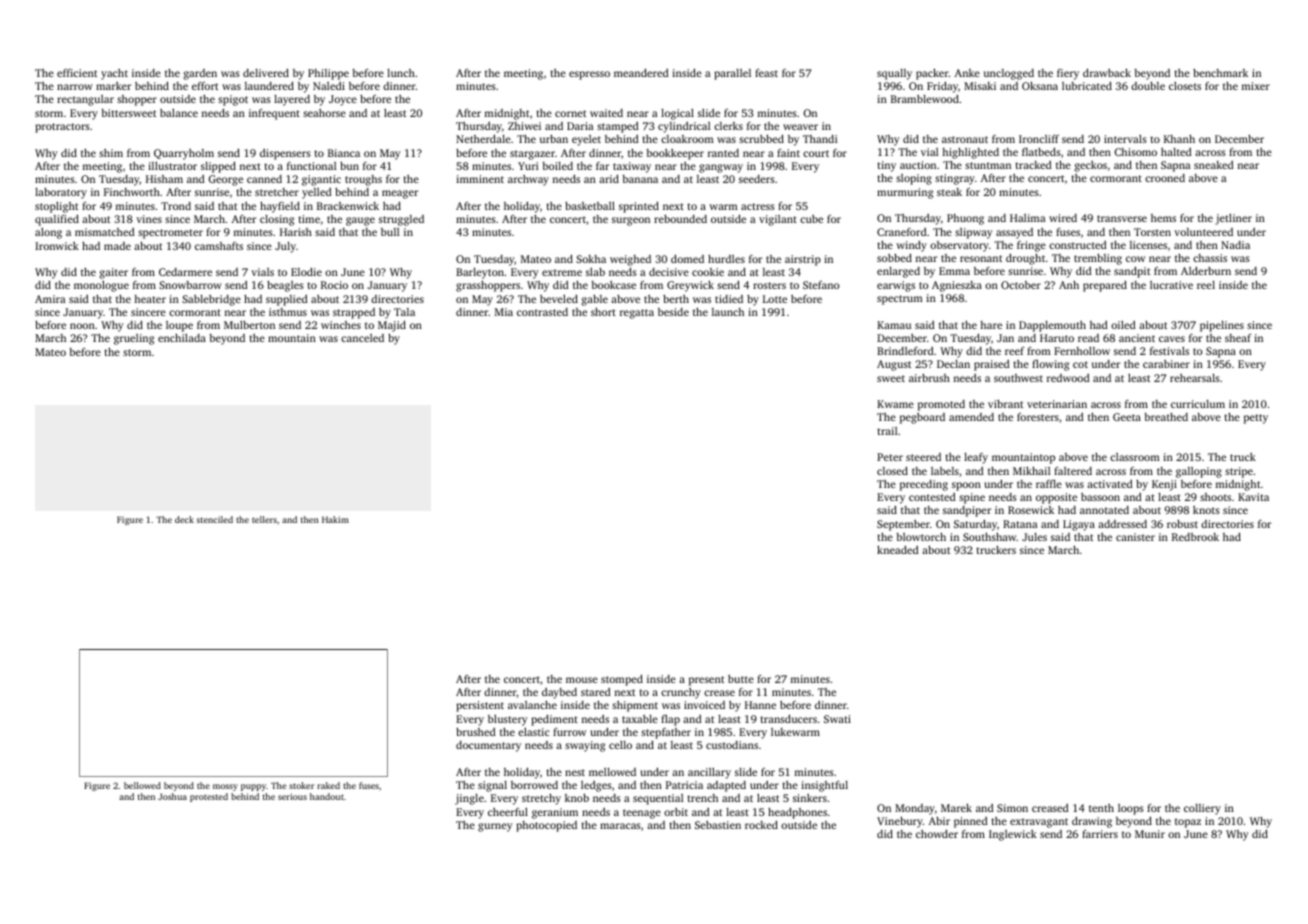 The width and height of the screenshot is (1308, 924). What do you see at coordinates (1195, 537) in the screenshot?
I see `Redbrook` at bounding box center [1195, 537].
